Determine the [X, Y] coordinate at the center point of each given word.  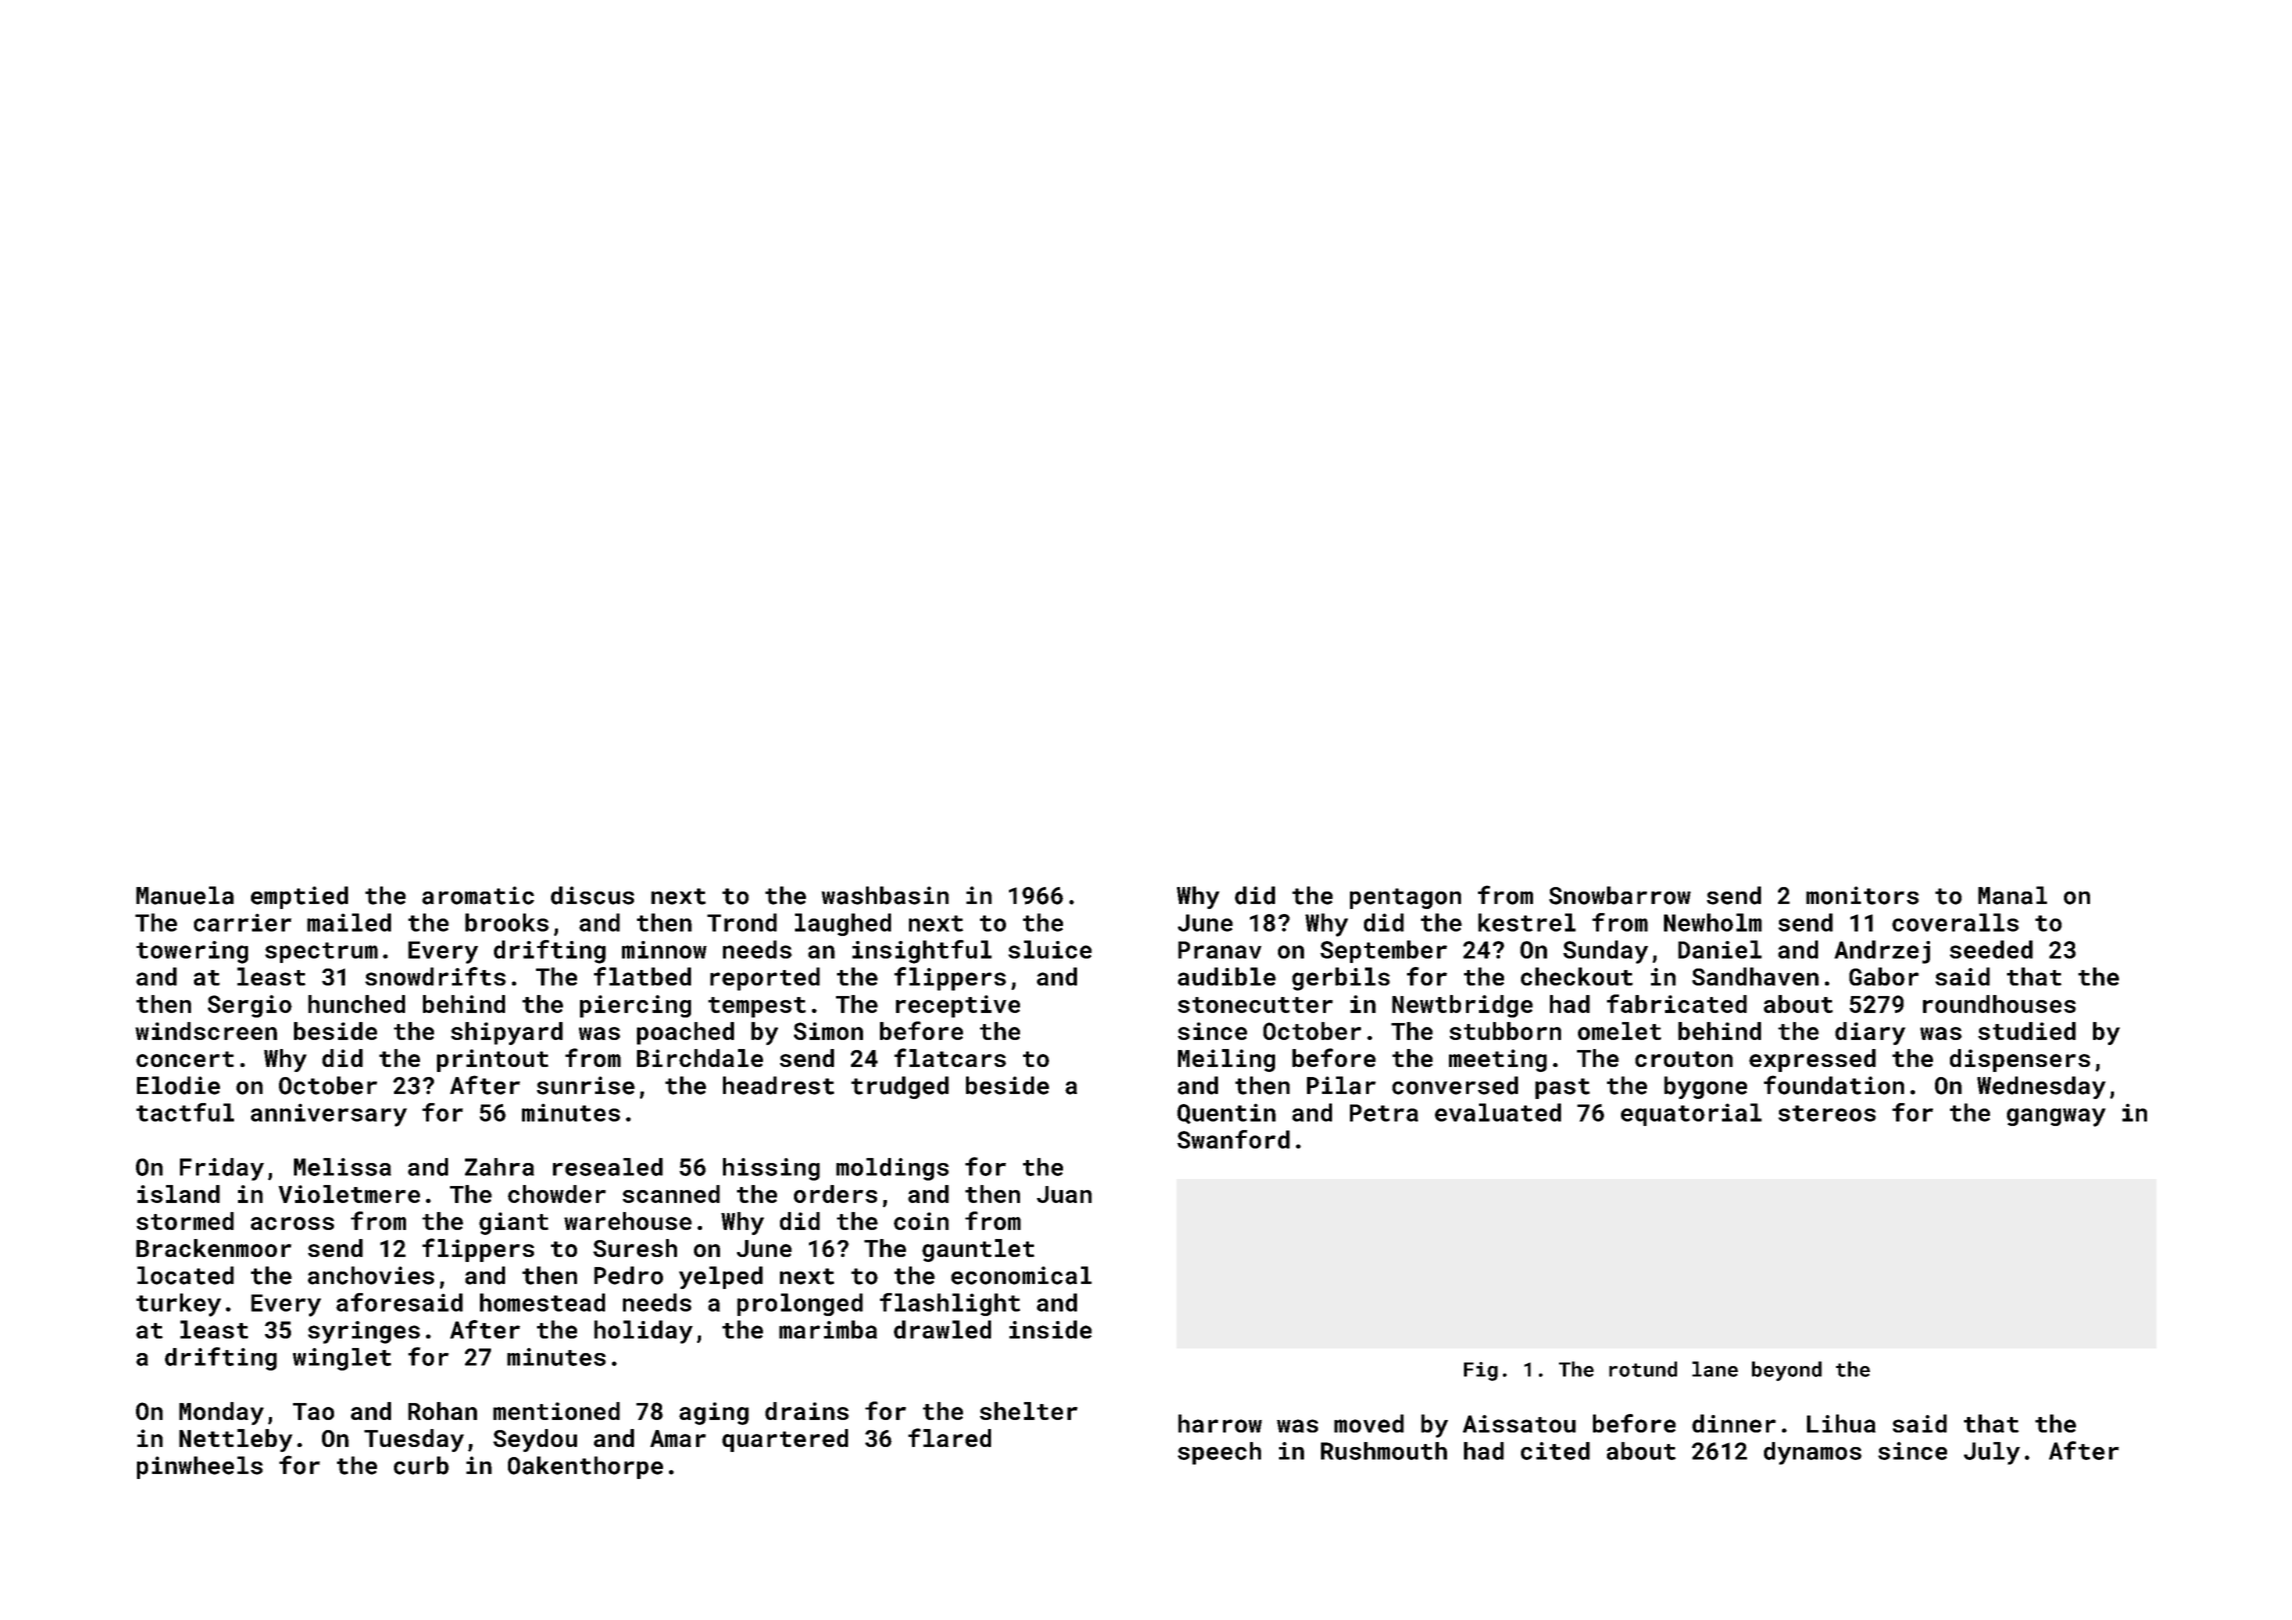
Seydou [535, 1440]
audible [1227, 976]
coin [921, 1221]
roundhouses [1999, 1004]
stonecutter [1255, 1005]
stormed [185, 1221]
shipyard [507, 1033]
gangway [2056, 1117]
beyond [1787, 1371]
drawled [942, 1329]
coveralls [1955, 922]
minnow [664, 950]
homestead [542, 1302]
